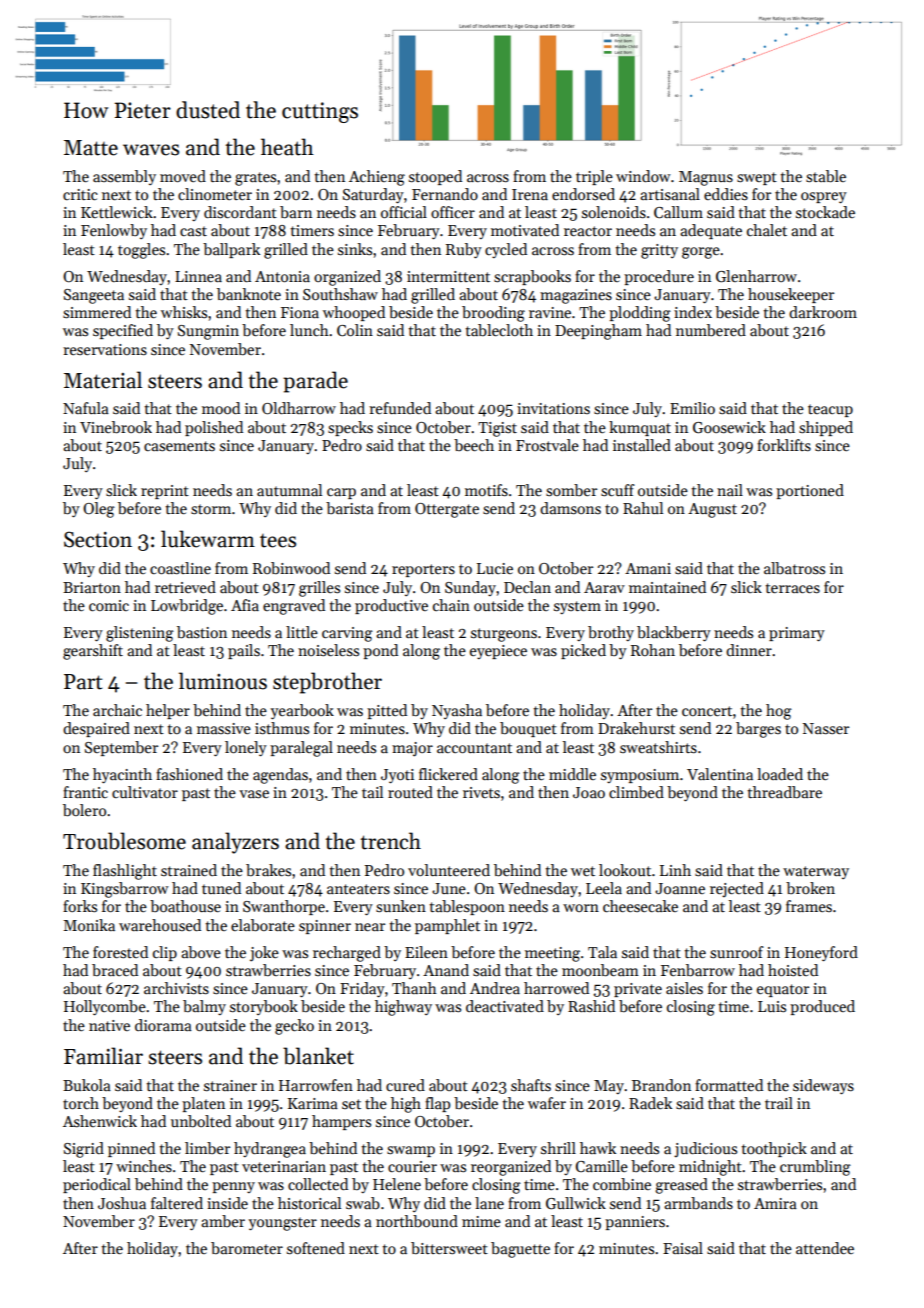 The image size is (924, 1308). What do you see at coordinates (151, 150) in the screenshot?
I see `waves` at bounding box center [151, 150].
